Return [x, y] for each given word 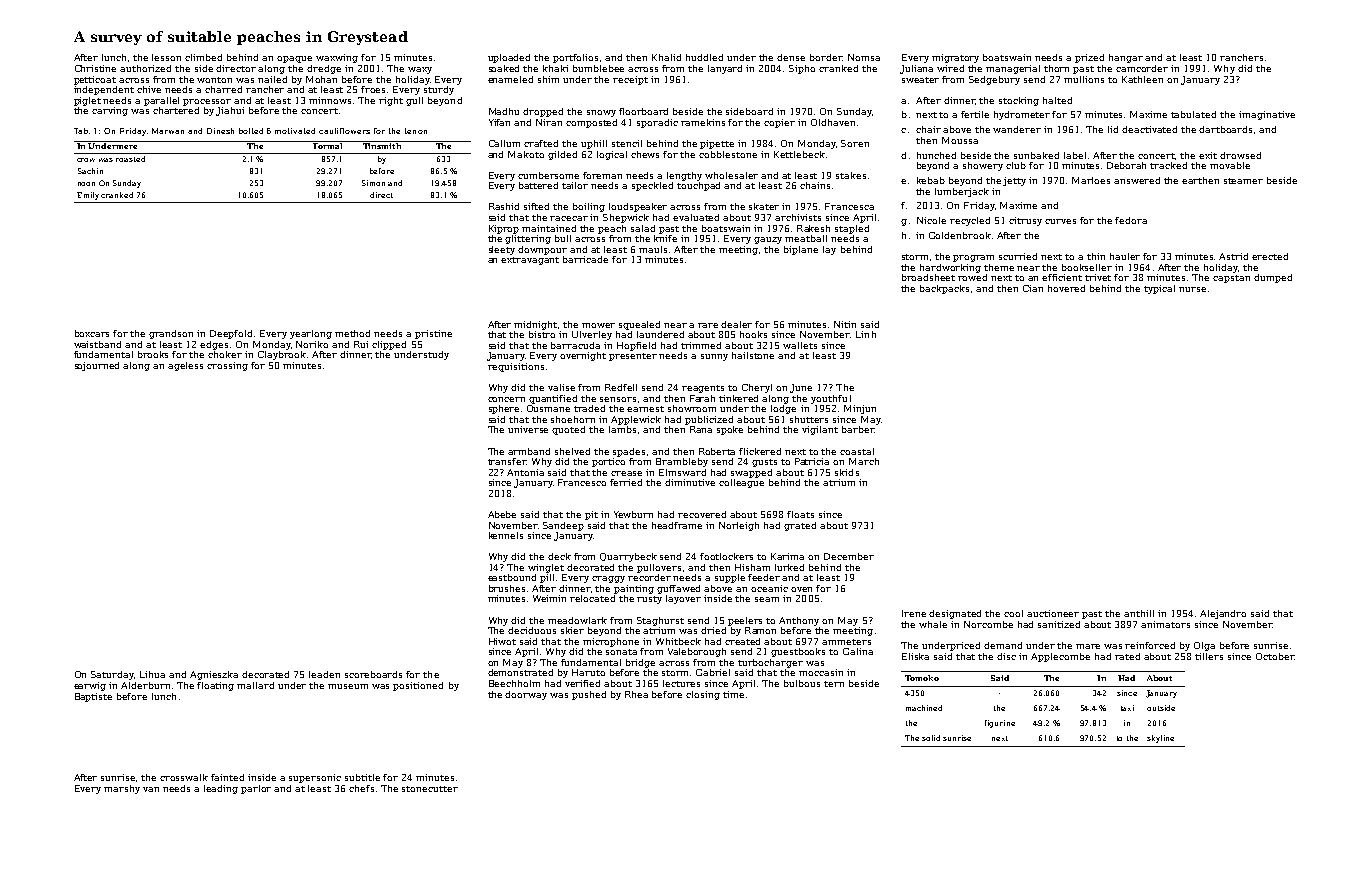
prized [1089, 58]
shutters [809, 419]
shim [548, 79]
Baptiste [93, 697]
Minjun [860, 409]
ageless [185, 366]
